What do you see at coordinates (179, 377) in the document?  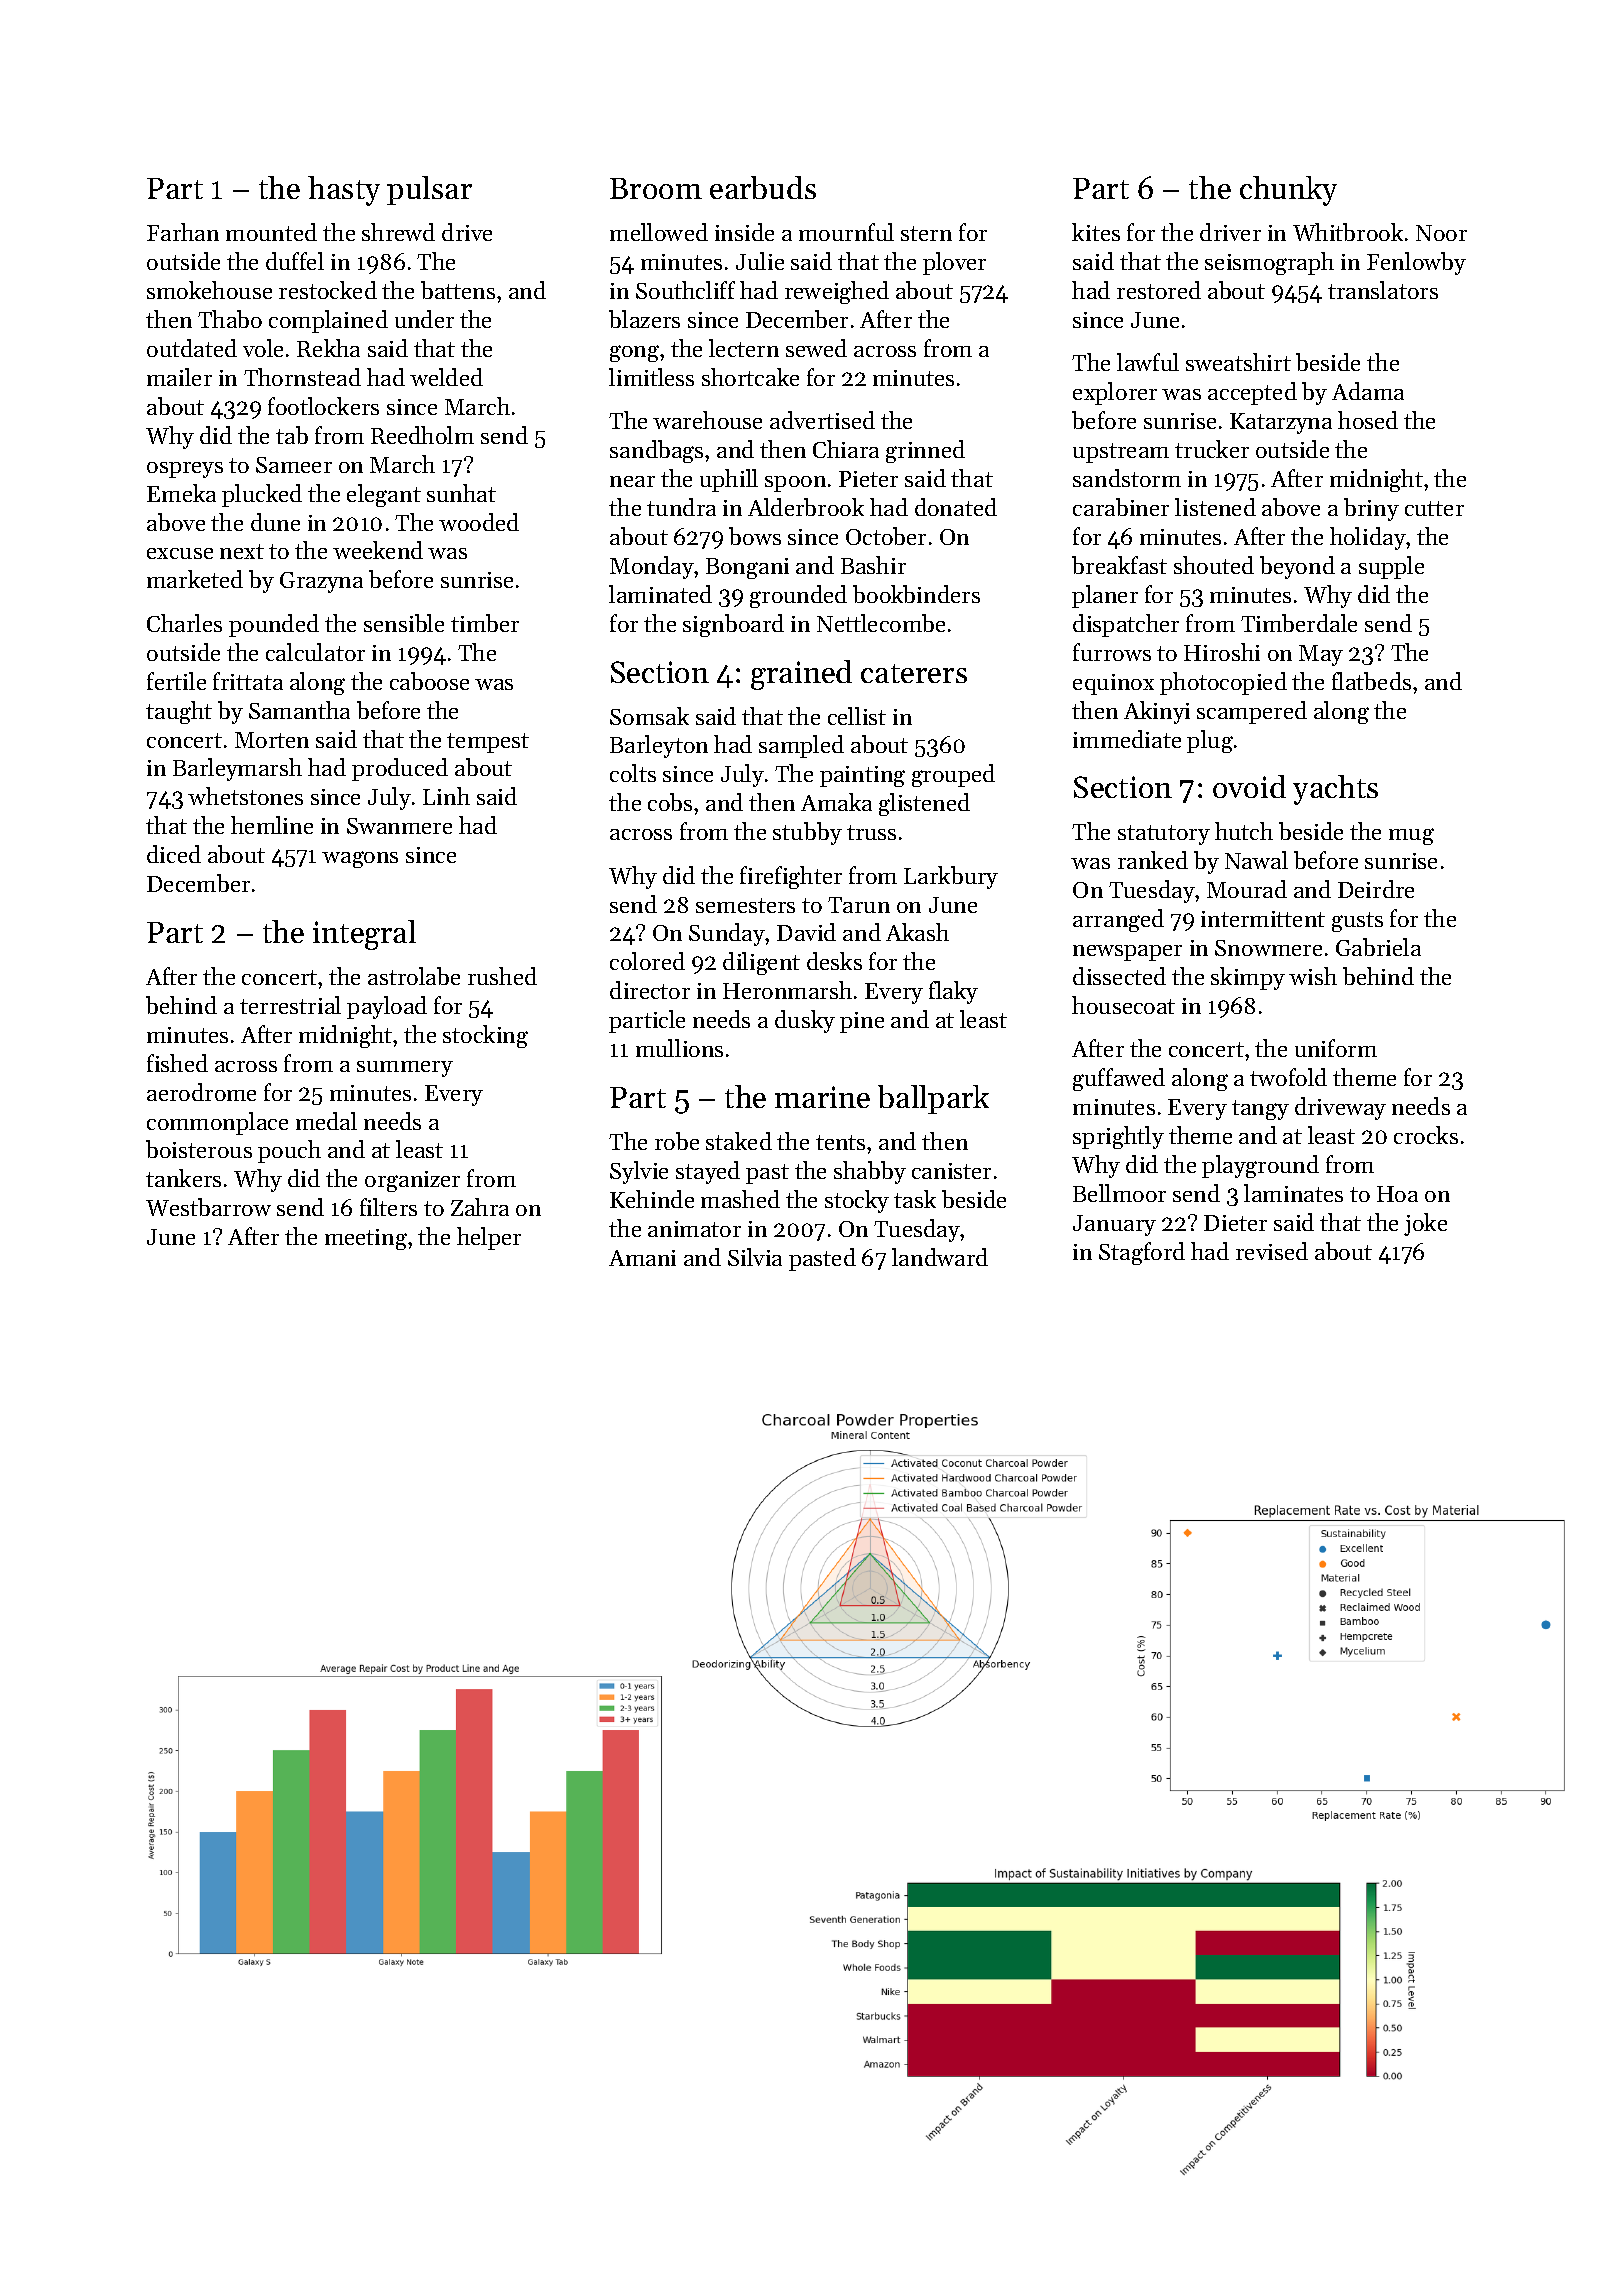 I see `mailer` at bounding box center [179, 377].
